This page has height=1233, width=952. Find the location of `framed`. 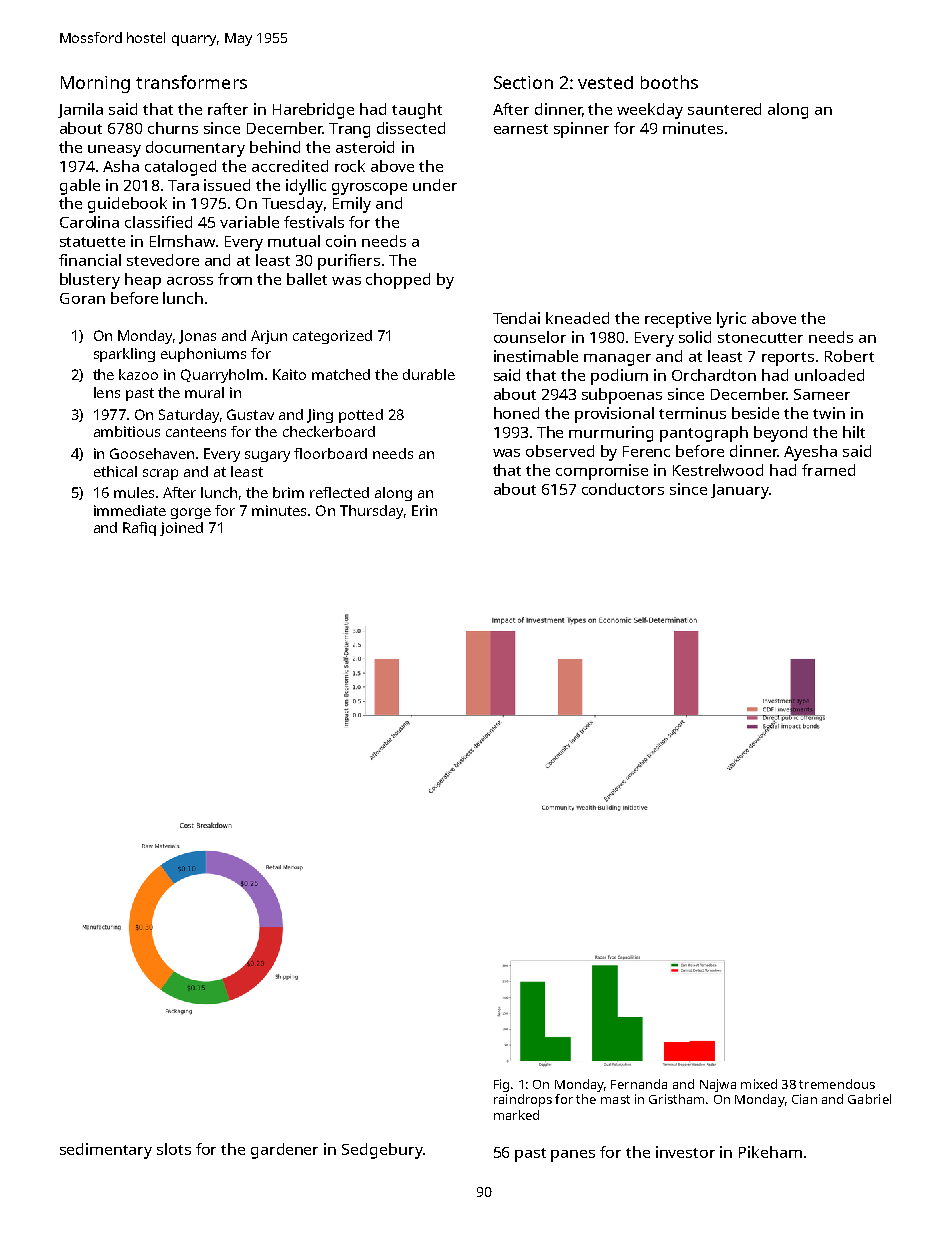

framed is located at coordinates (828, 470).
